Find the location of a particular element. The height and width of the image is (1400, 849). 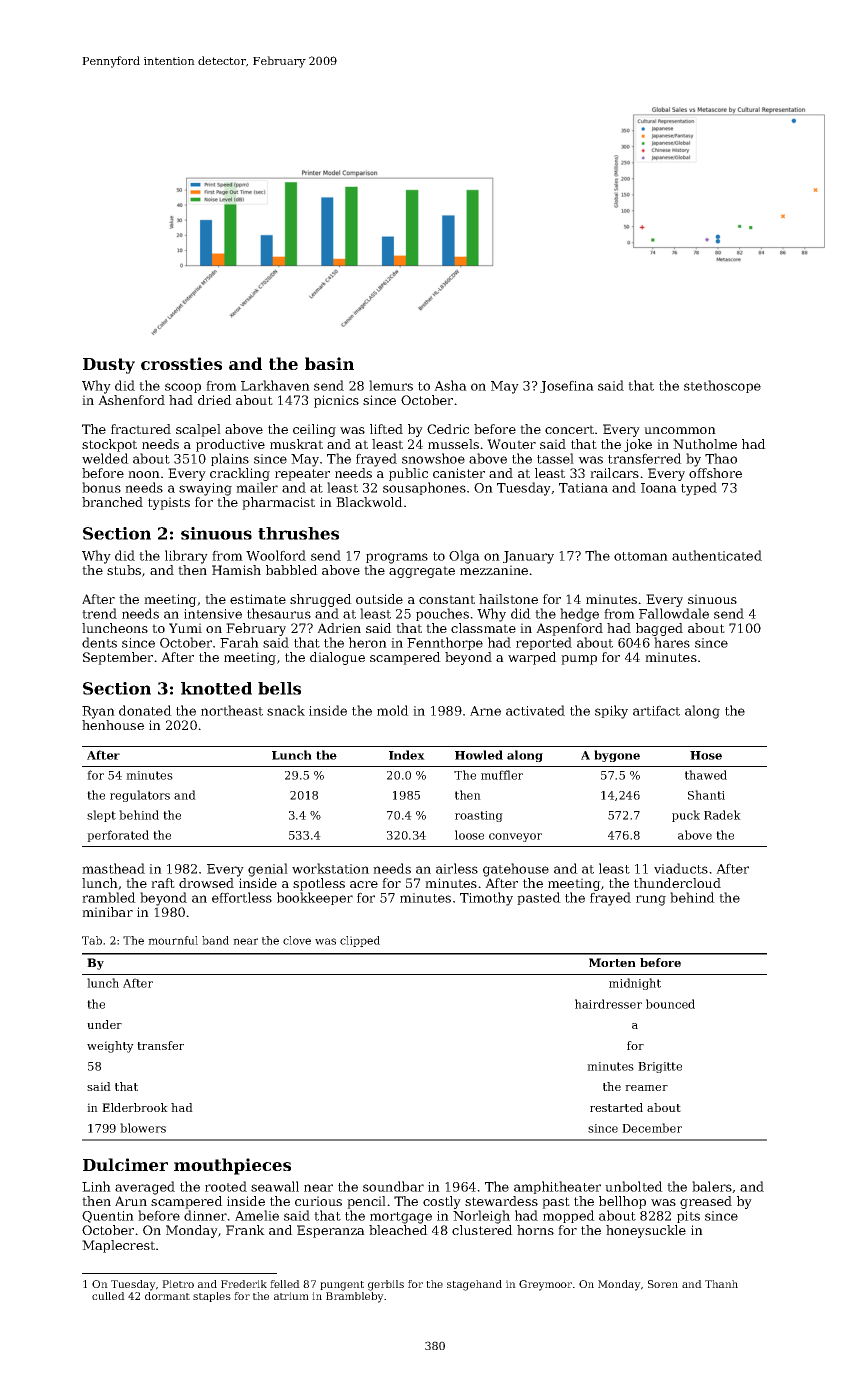

basin is located at coordinates (329, 363).
